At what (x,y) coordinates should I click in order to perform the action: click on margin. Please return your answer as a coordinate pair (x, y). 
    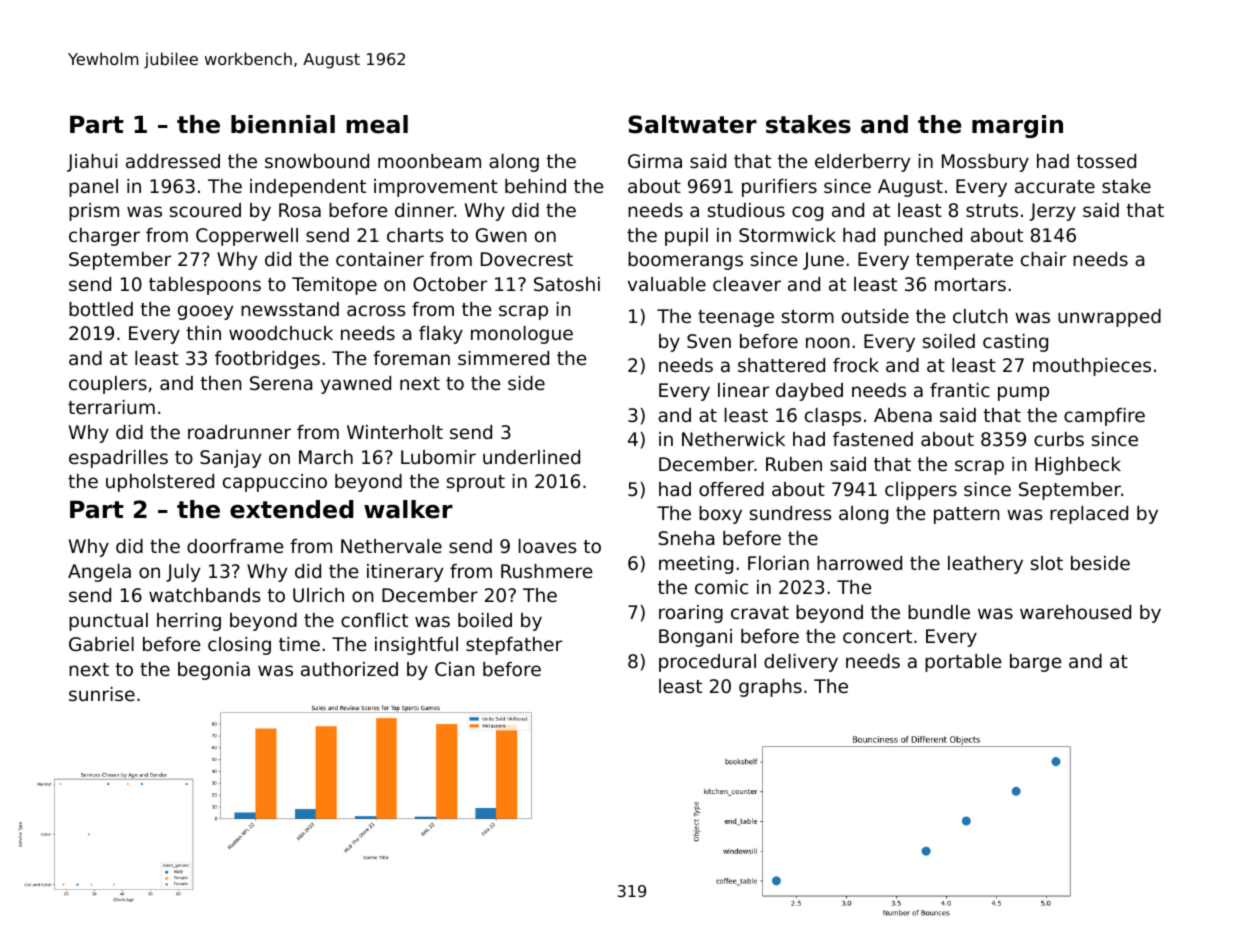
    Looking at the image, I should click on (1017, 126).
